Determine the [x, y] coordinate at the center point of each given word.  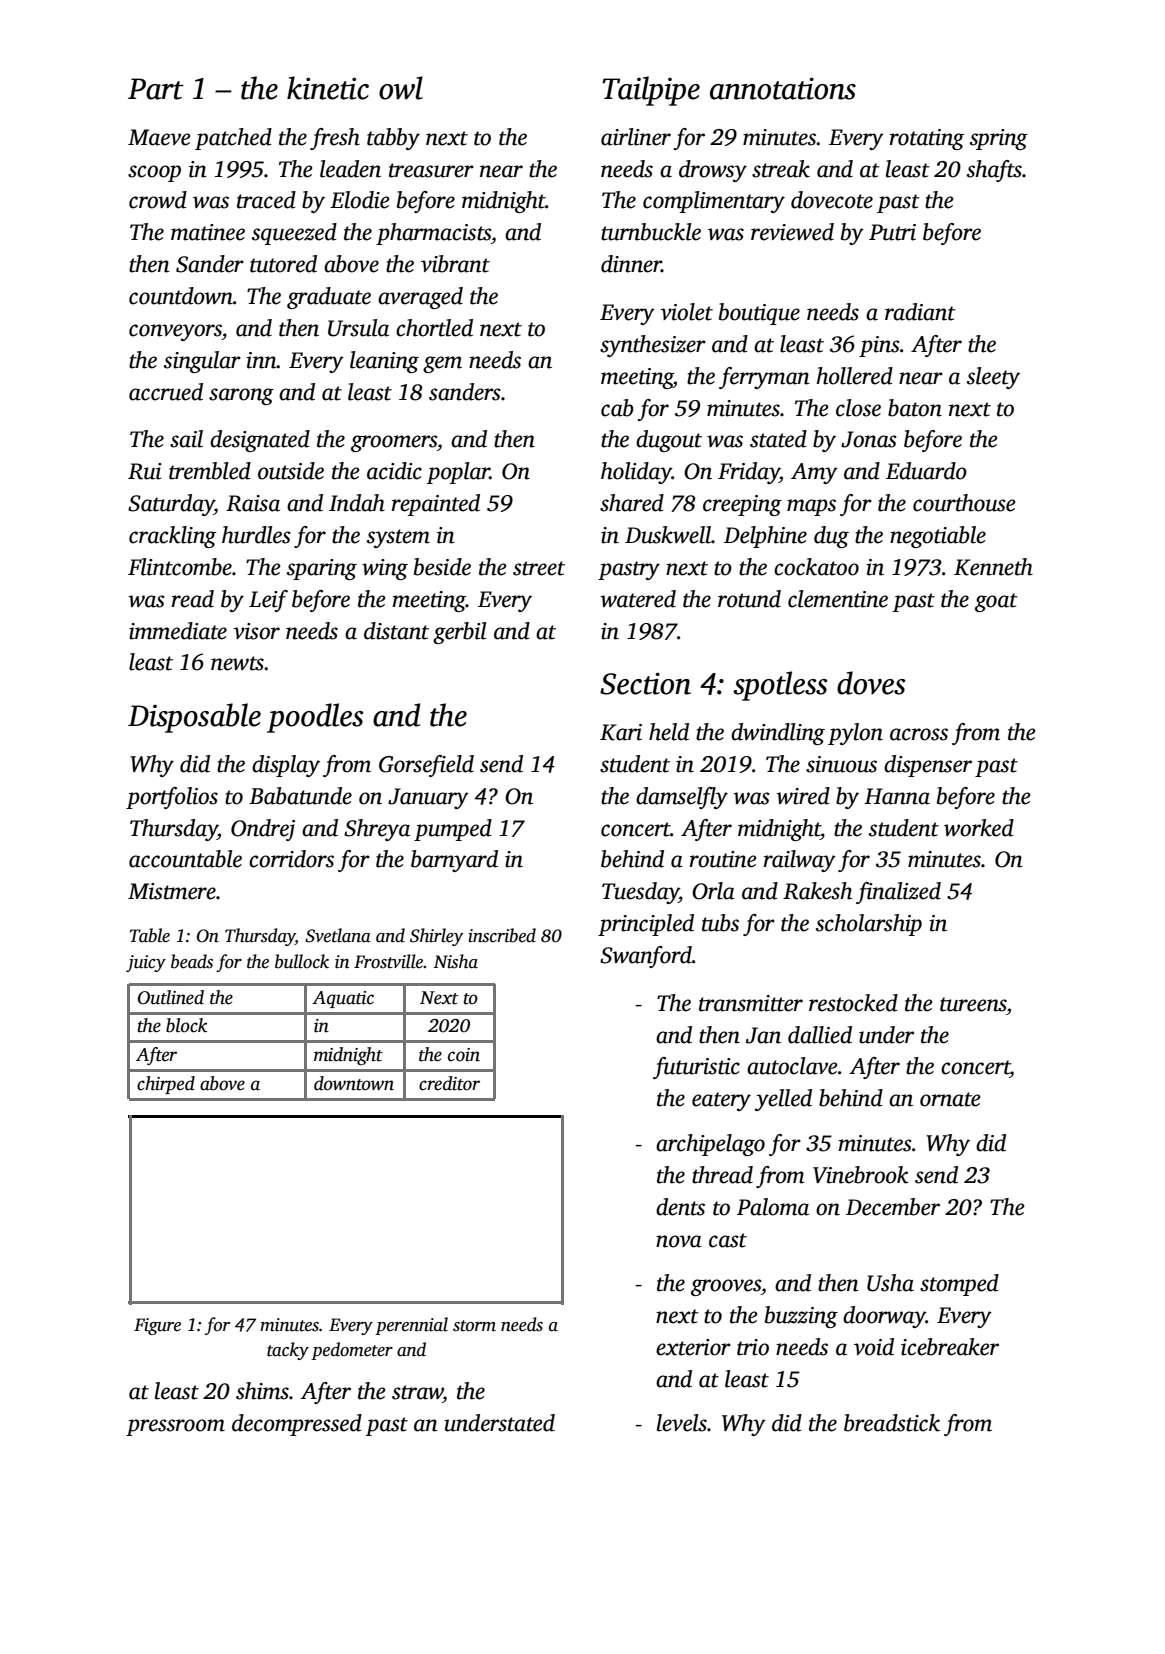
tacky [288, 1351]
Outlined [171, 997]
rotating [927, 139]
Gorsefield [426, 766]
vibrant [455, 264]
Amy [814, 473]
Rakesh [817, 891]
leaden [350, 169]
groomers [394, 443]
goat [996, 602]
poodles [315, 718]
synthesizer [653, 346]
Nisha [455, 961]
